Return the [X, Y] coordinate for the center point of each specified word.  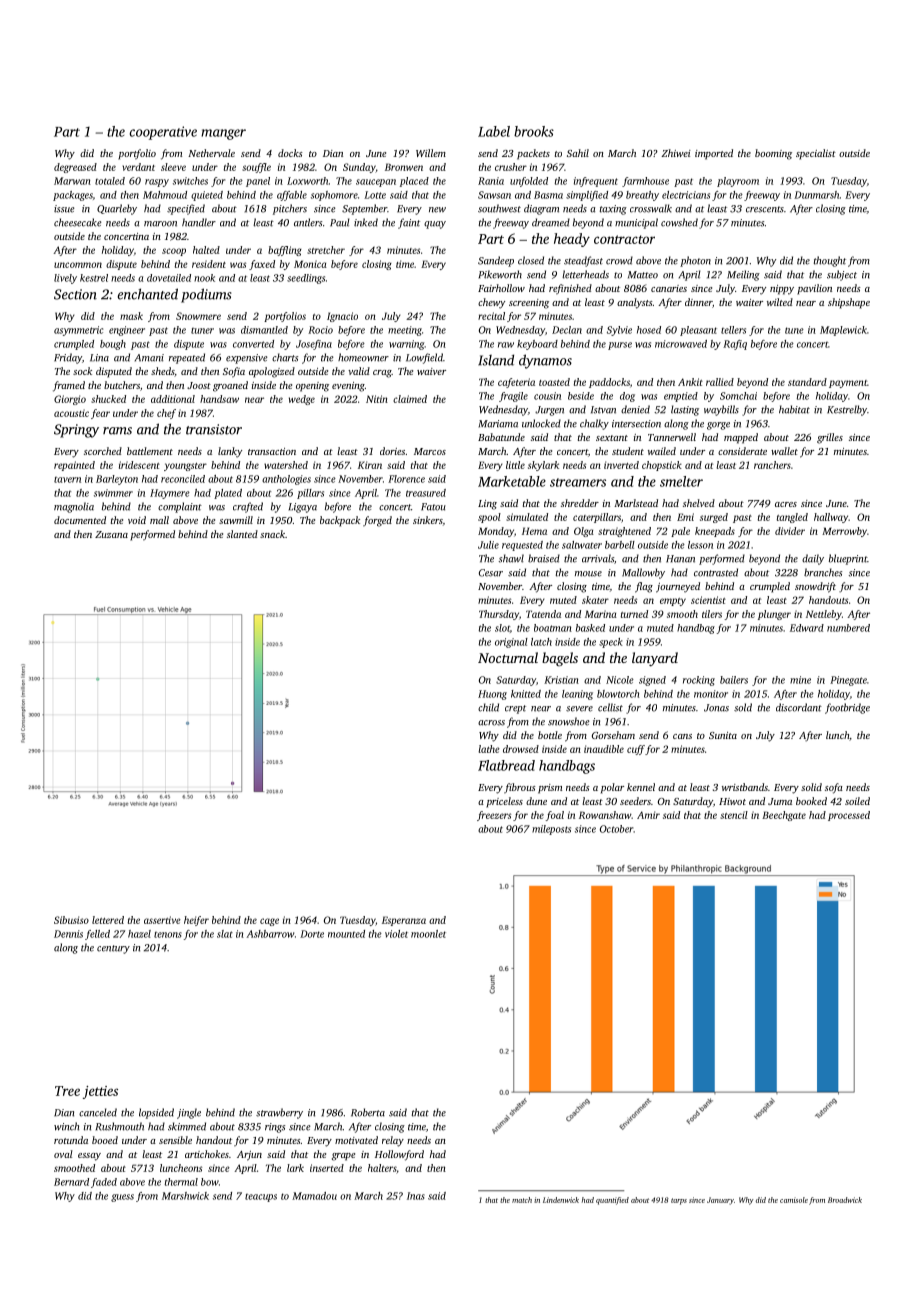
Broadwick [845, 1200]
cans [682, 736]
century [113, 949]
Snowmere [198, 316]
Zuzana [111, 534]
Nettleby [824, 615]
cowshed [679, 222]
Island [496, 360]
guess [122, 1198]
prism [550, 789]
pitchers [290, 209]
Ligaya [303, 508]
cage [269, 922]
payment [848, 384]
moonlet [428, 934]
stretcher [326, 250]
